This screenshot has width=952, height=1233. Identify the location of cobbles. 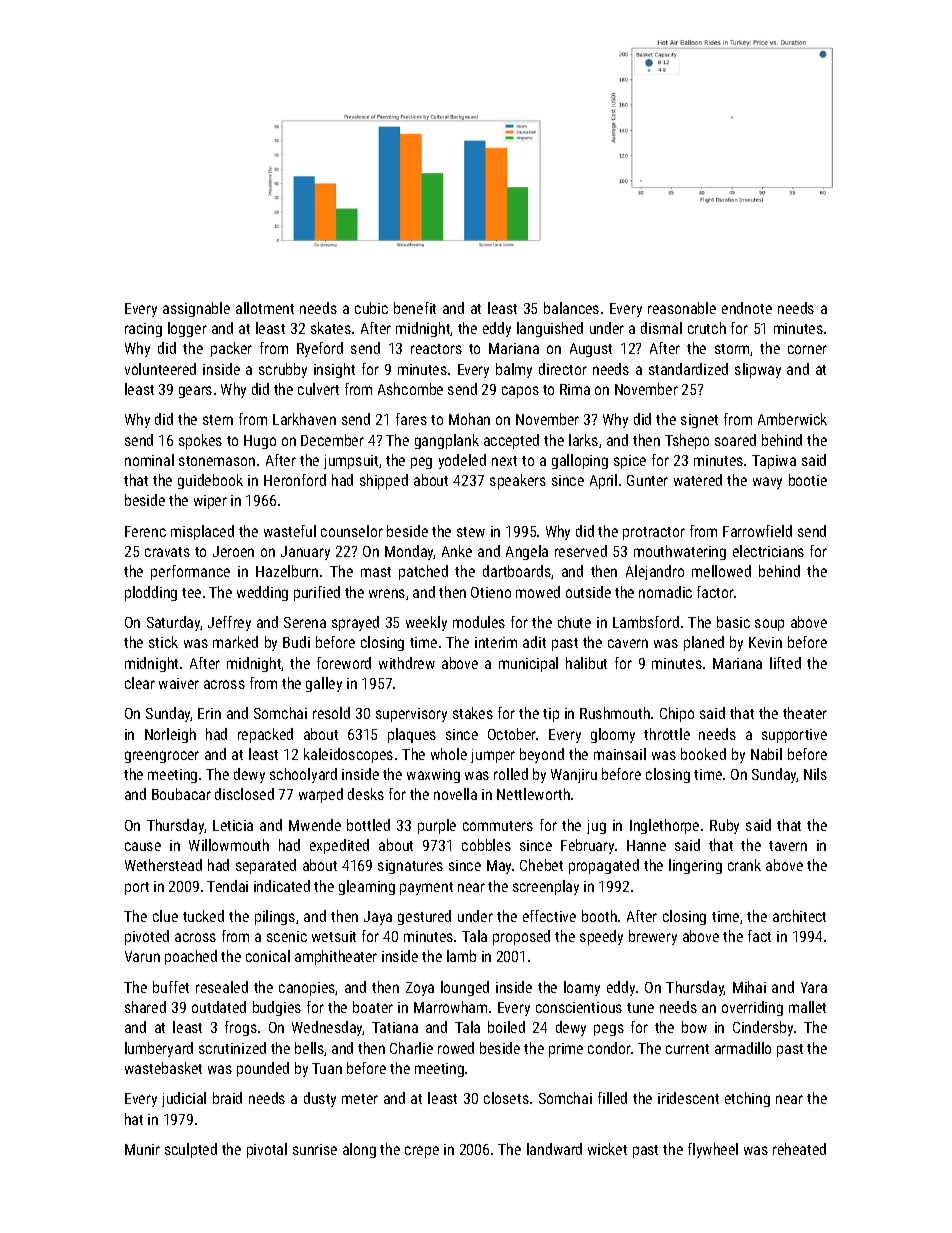
(486, 845).
